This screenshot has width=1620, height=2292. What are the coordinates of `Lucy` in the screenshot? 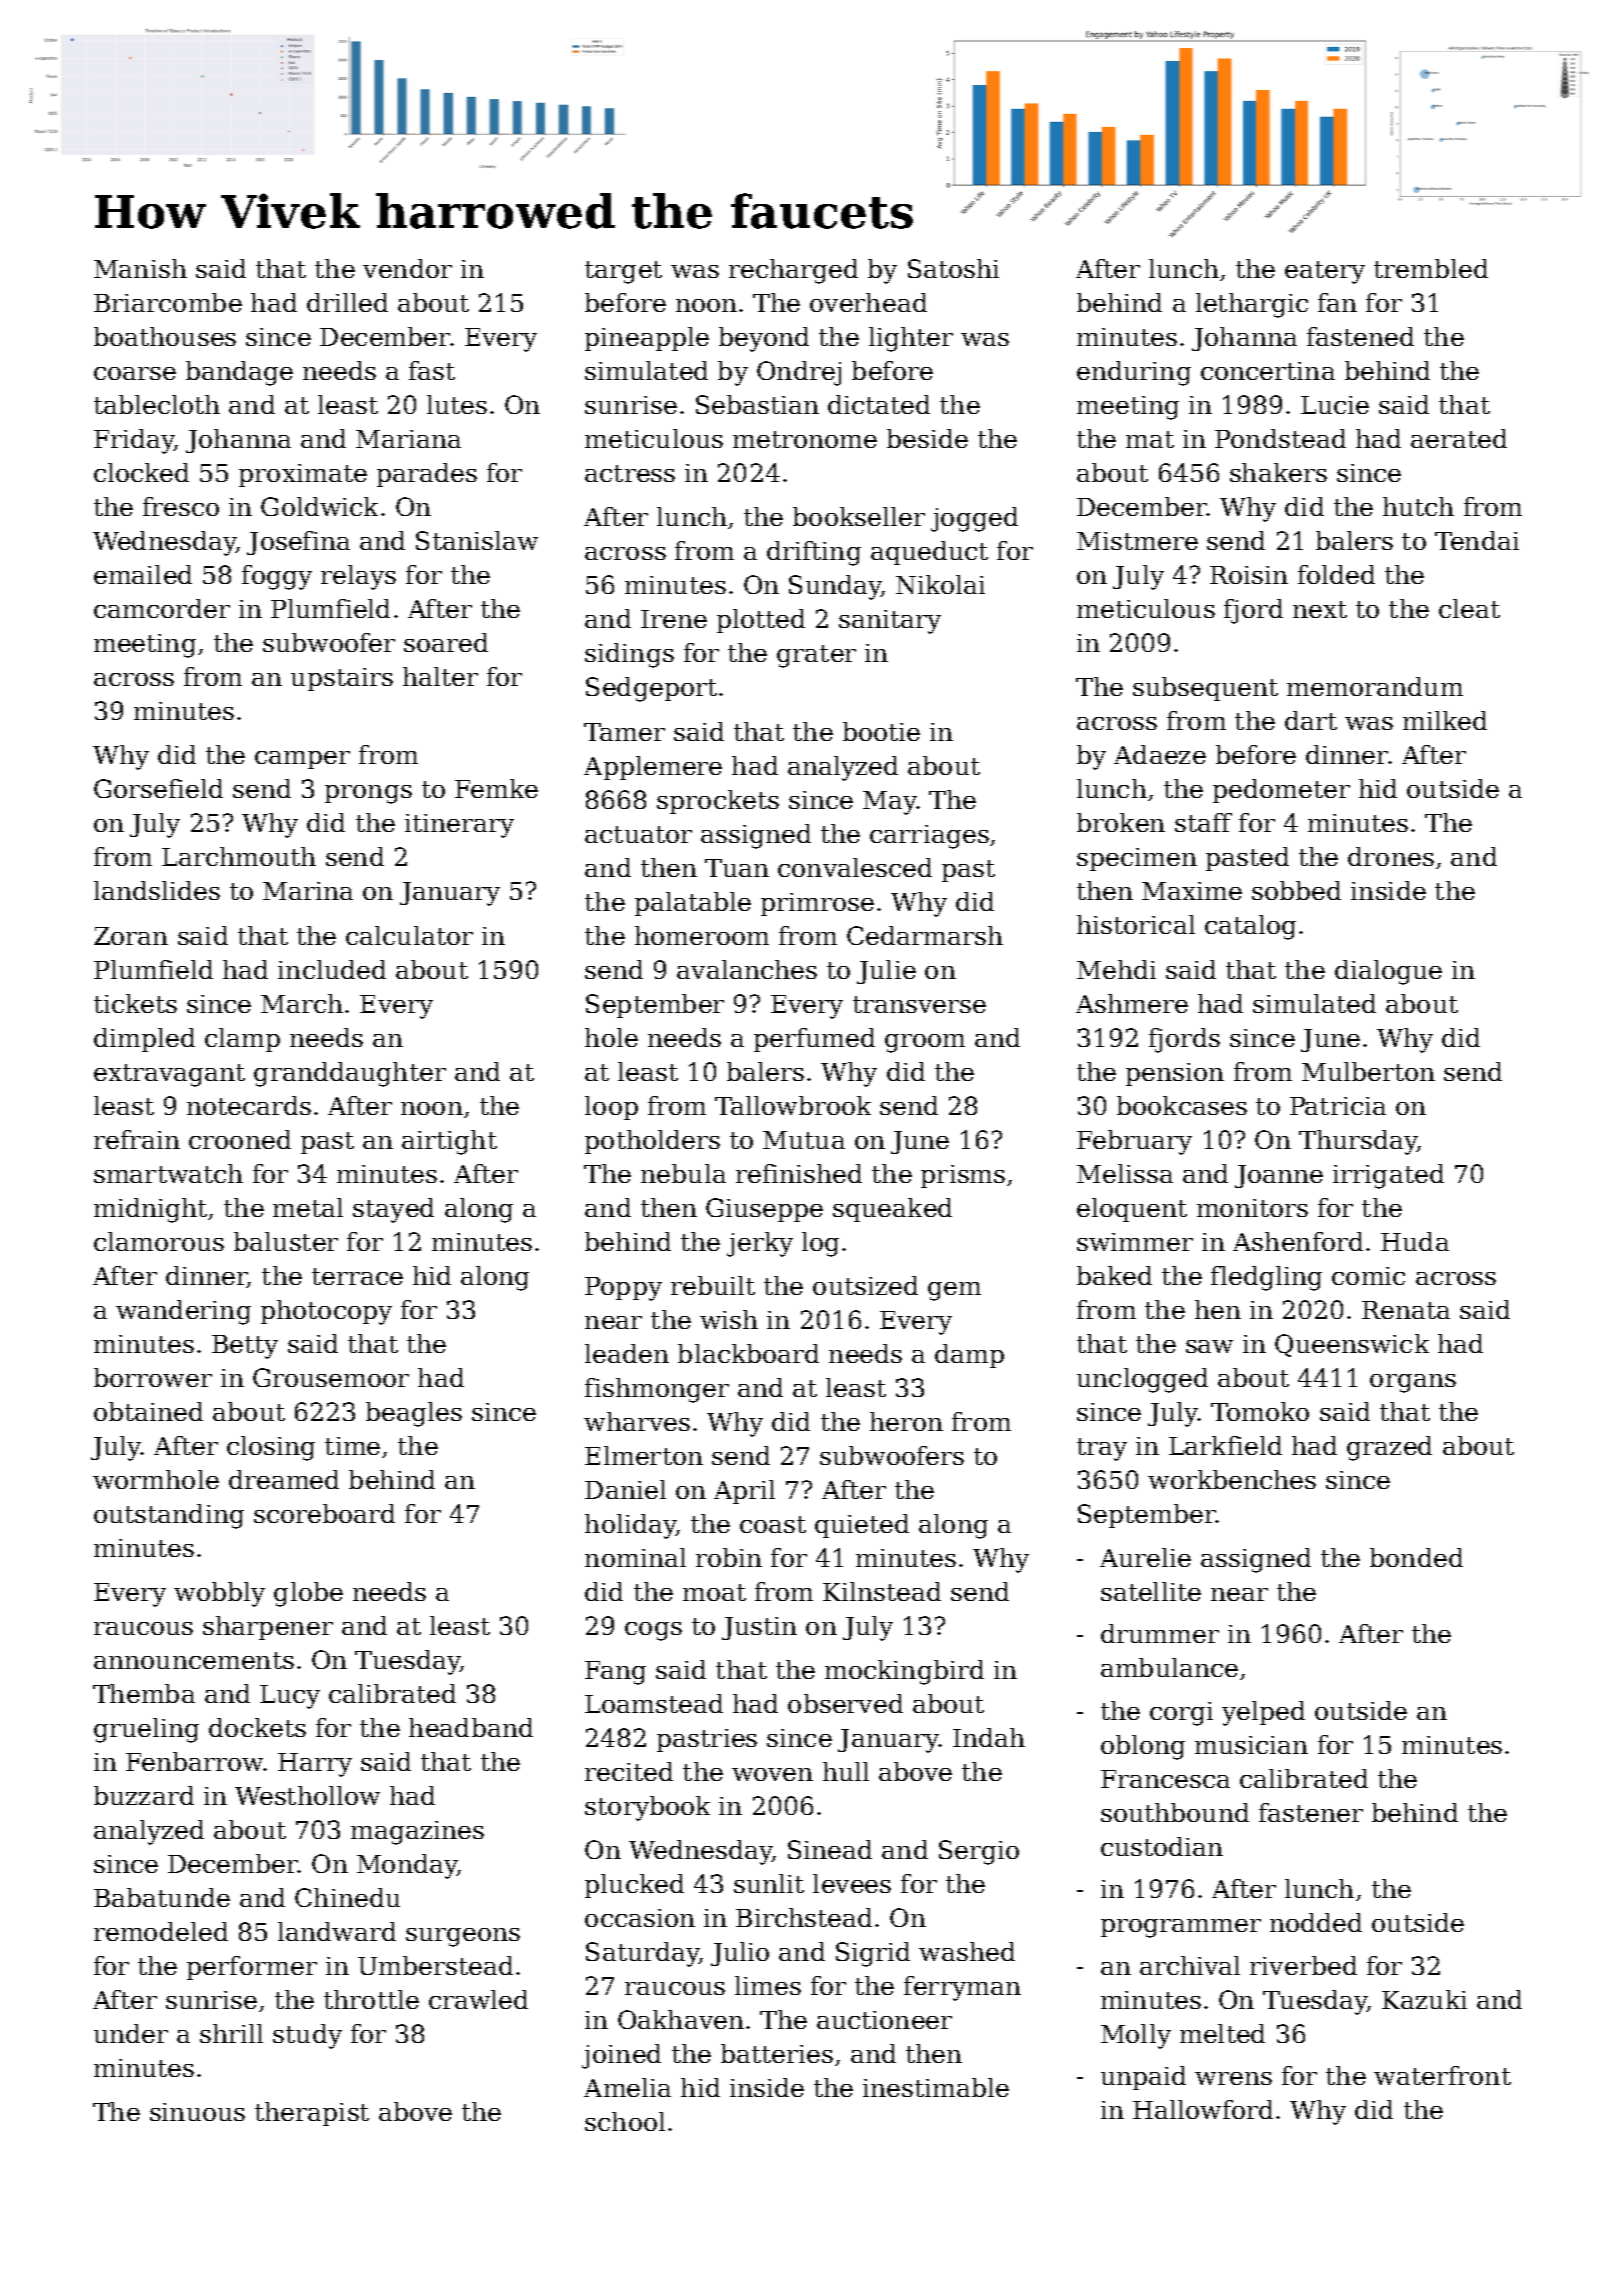 It's located at (290, 1697).
